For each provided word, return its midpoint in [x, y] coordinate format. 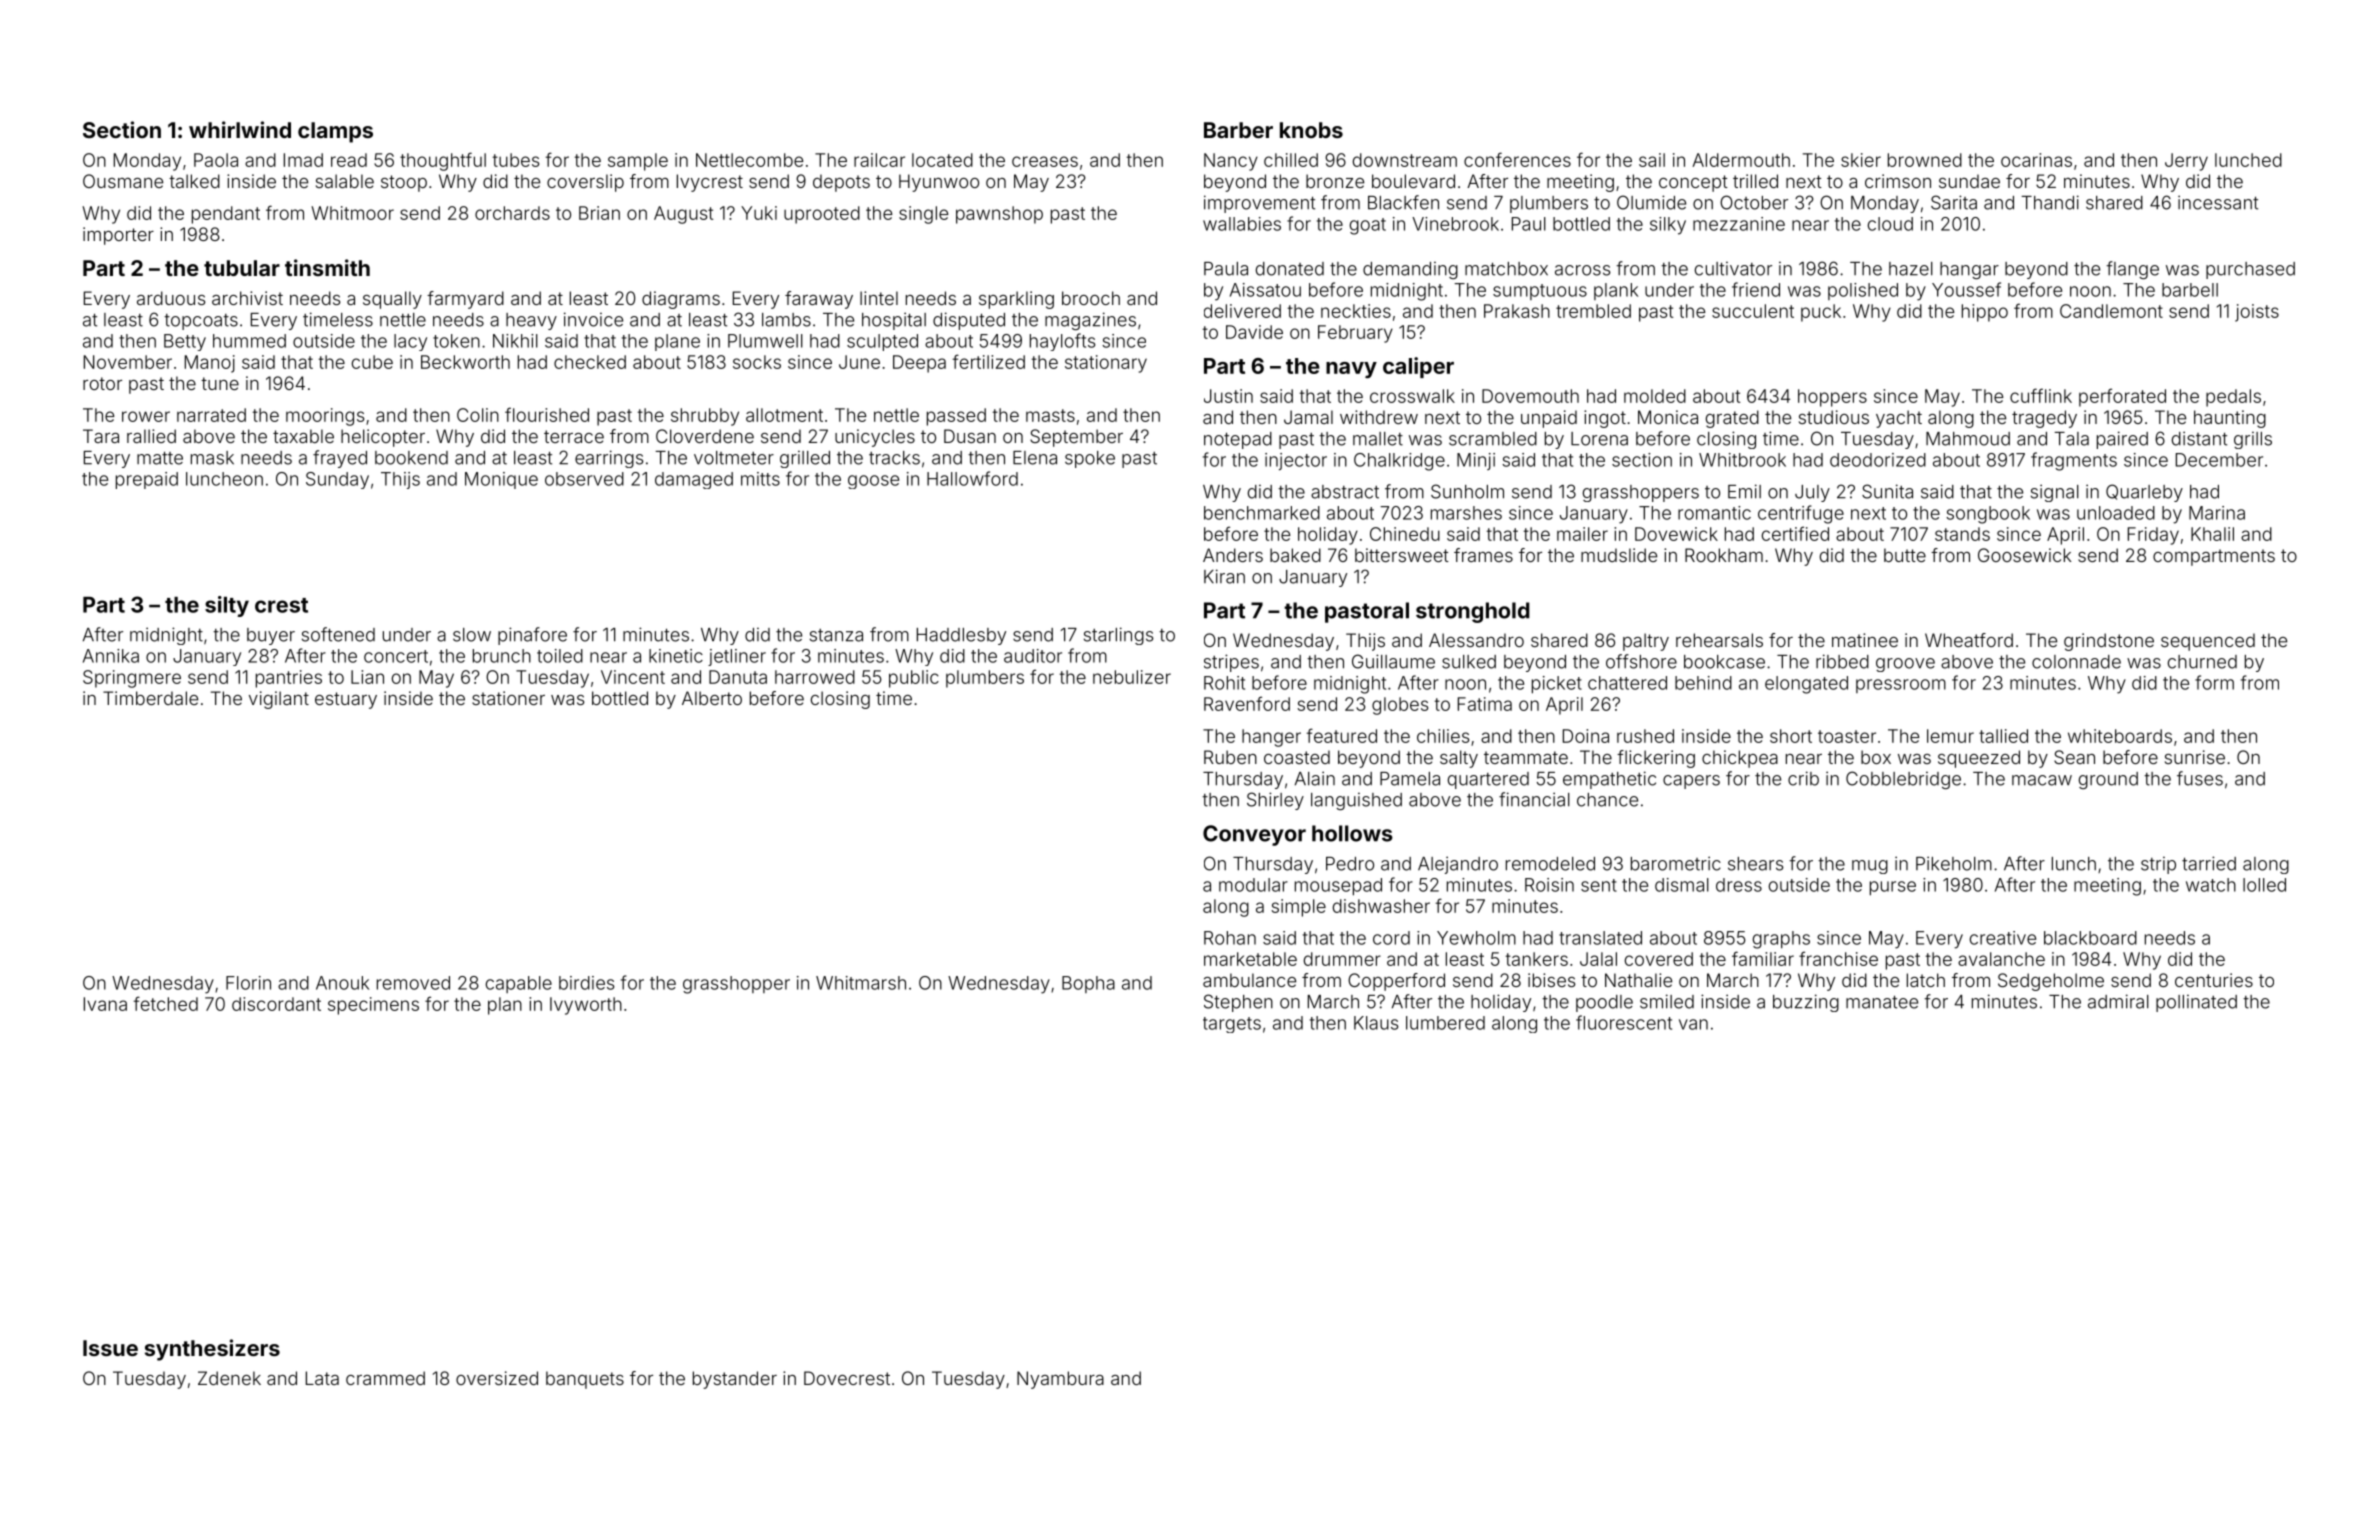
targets [1232, 1025]
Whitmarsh [861, 983]
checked [590, 362]
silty [227, 606]
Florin [248, 983]
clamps [335, 132]
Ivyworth [586, 1006]
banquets [585, 1380]
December [2219, 460]
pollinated [2196, 1003]
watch [2211, 885]
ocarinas [2036, 160]
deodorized [1878, 460]
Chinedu [1405, 534]
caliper [1418, 367]
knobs [1311, 130]
